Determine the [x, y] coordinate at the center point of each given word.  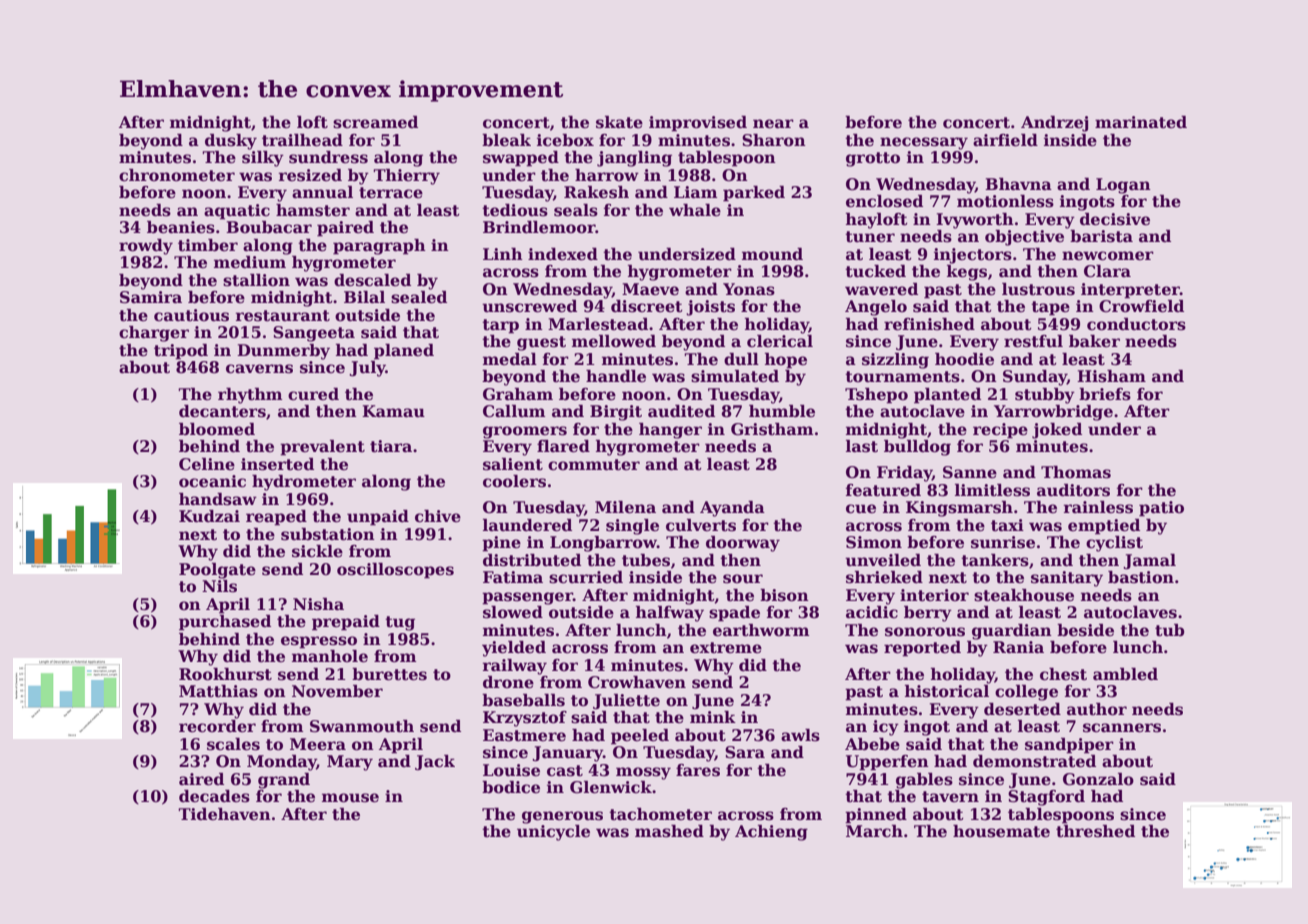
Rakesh [596, 192]
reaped [276, 518]
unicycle [553, 833]
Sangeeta [314, 334]
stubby [1045, 396]
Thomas [1076, 472]
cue [861, 509]
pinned [876, 816]
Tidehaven [224, 814]
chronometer [177, 175]
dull [741, 359]
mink [713, 717]
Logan [1123, 186]
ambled [1125, 674]
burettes [389, 674]
